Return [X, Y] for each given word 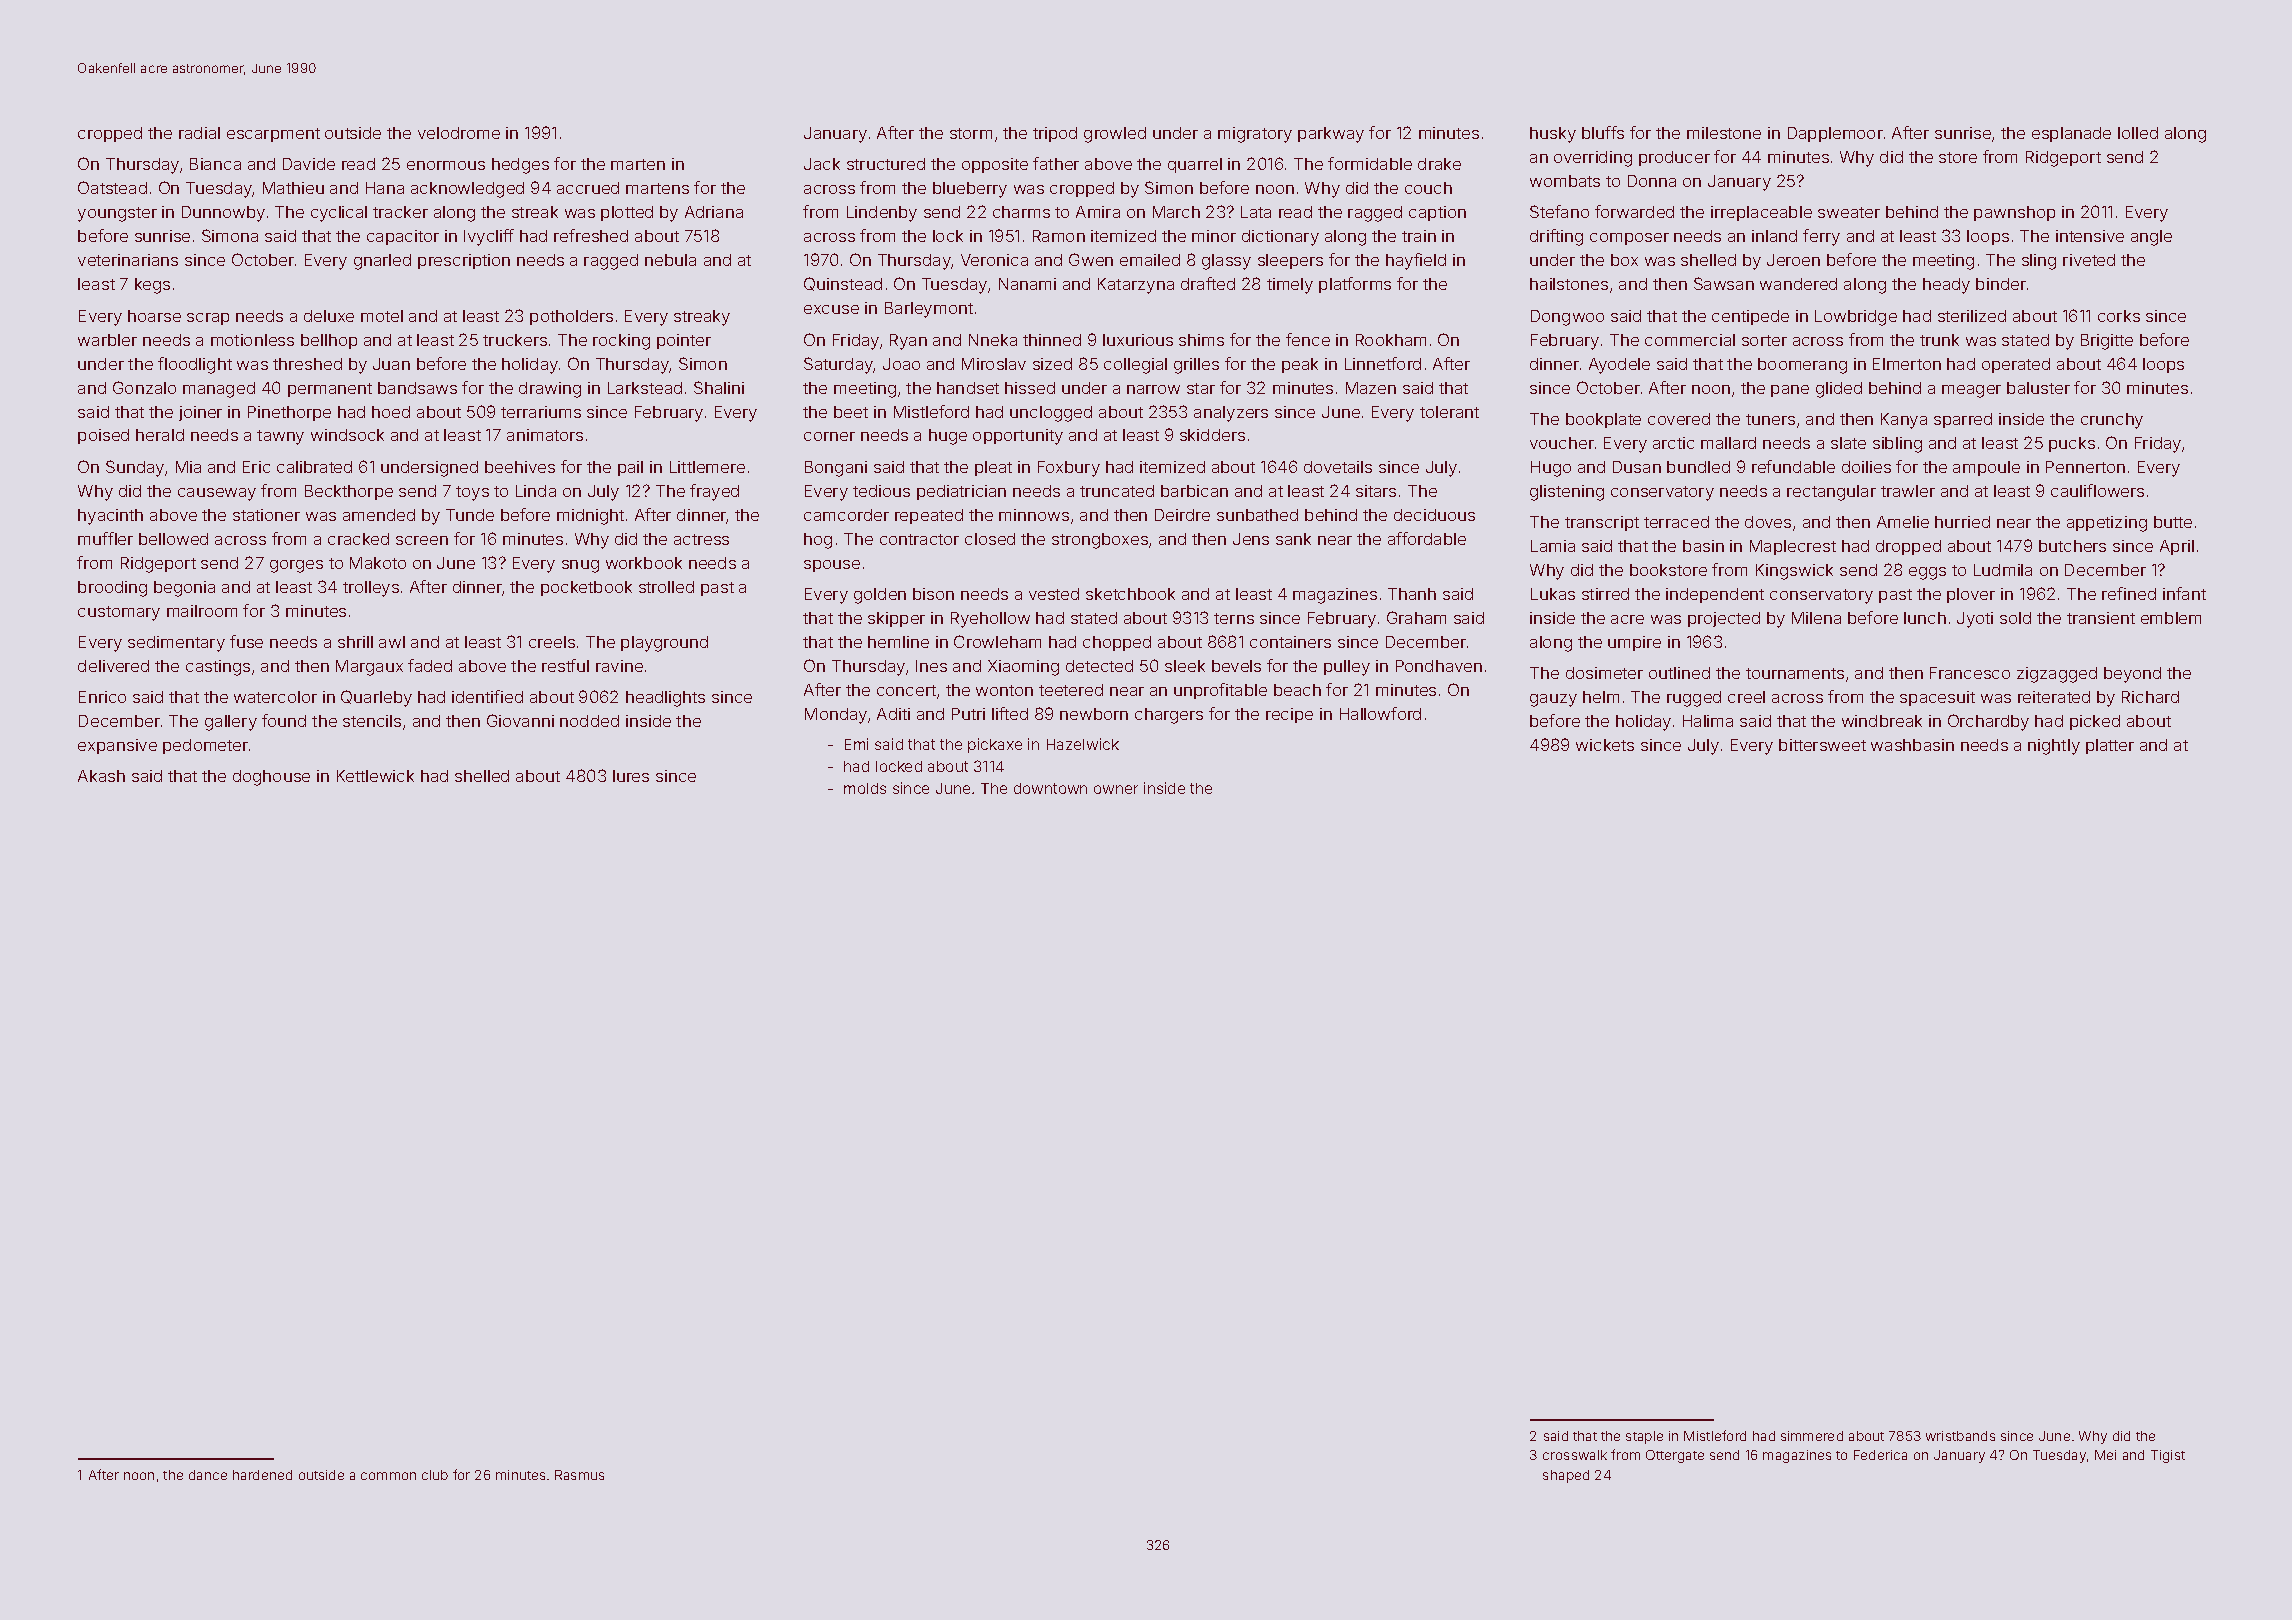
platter [2110, 746]
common [388, 1476]
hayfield [1416, 261]
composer [1629, 239]
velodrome [459, 133]
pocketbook [586, 588]
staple [1644, 1437]
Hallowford [1380, 713]
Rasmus [579, 1475]
